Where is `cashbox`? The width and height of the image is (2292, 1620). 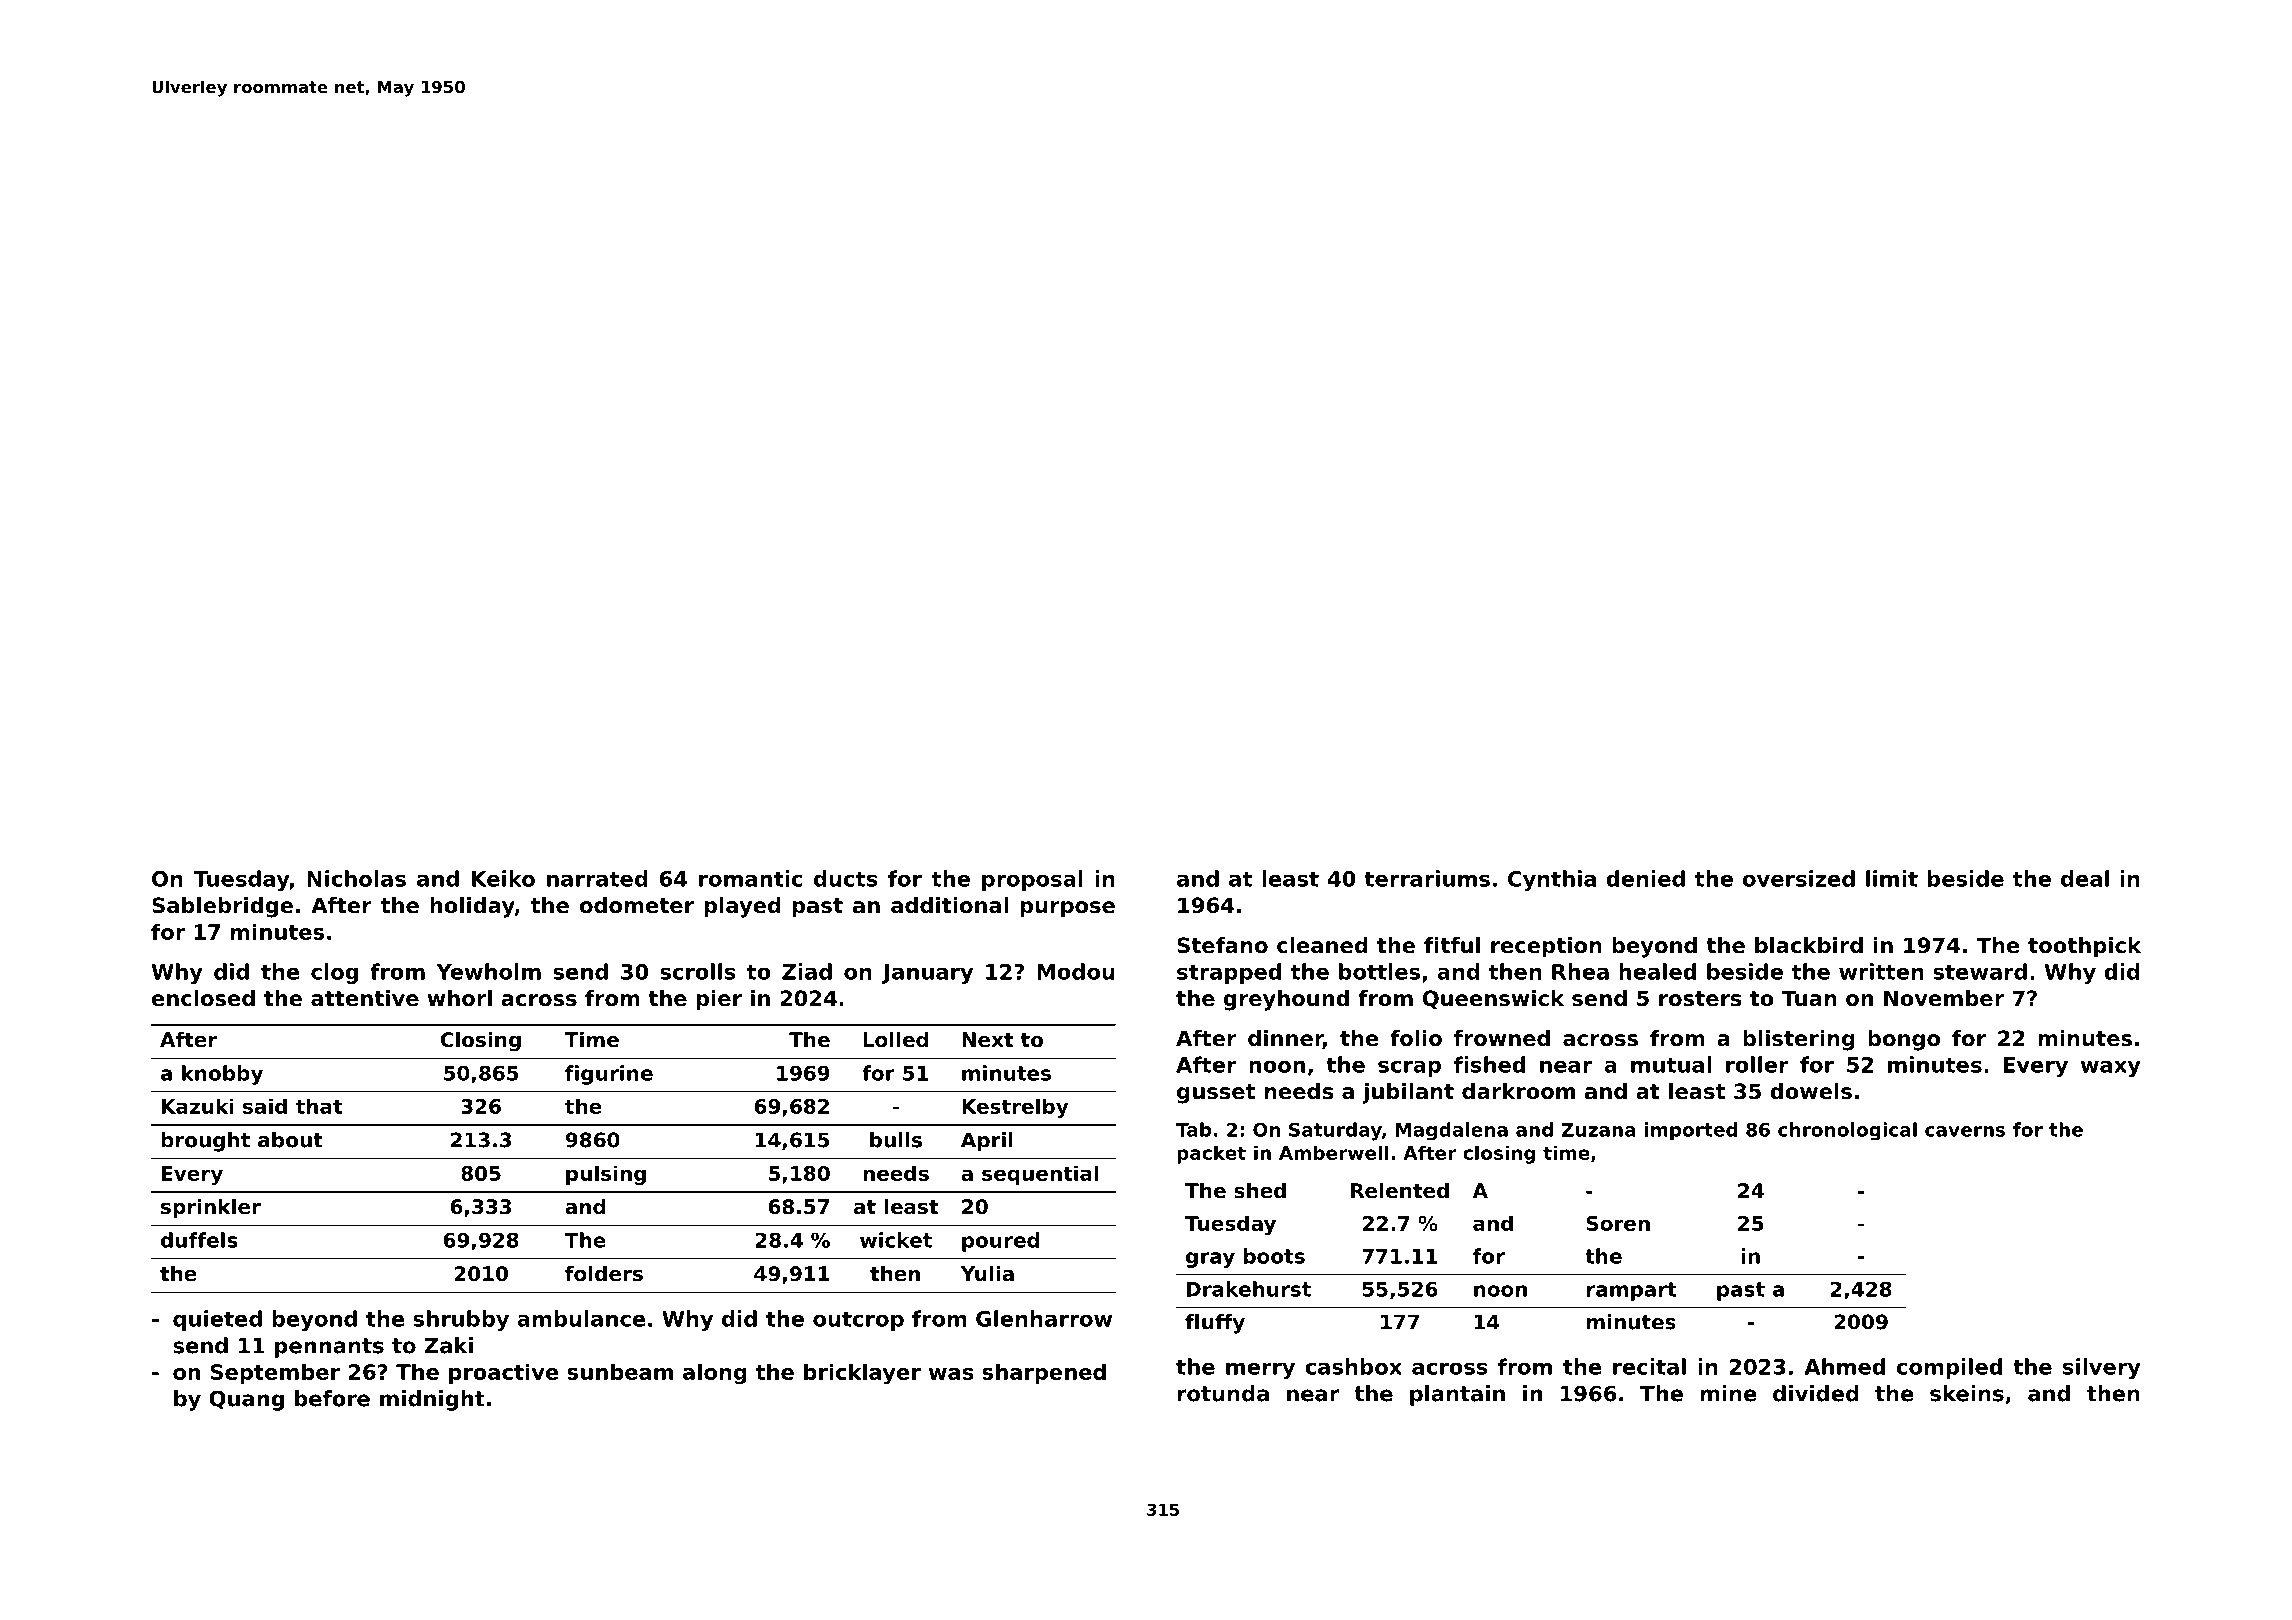
cashbox is located at coordinates (1353, 1366).
